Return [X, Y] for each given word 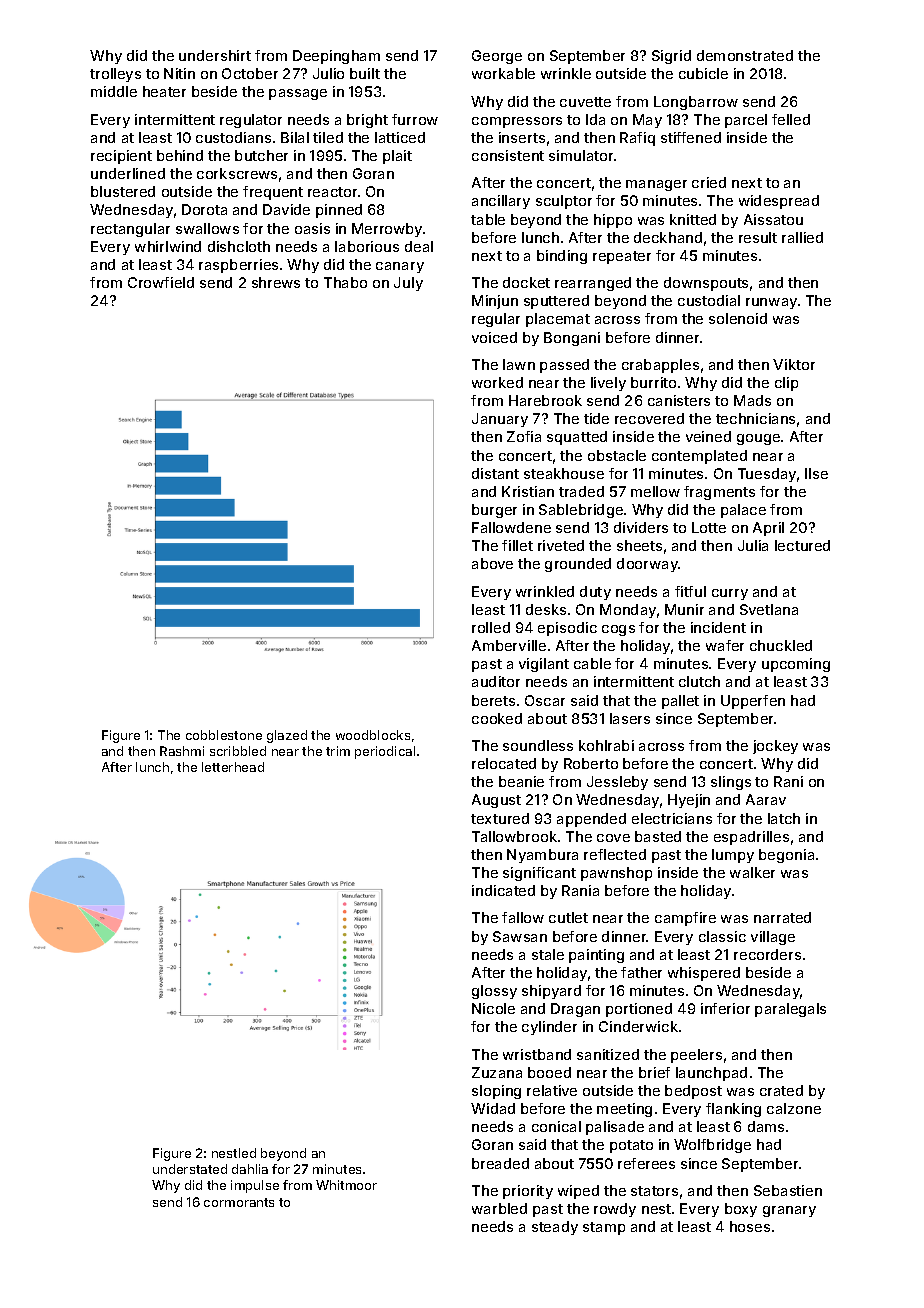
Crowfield [161, 282]
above [492, 563]
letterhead [233, 767]
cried [709, 182]
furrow [415, 119]
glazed [287, 736]
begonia [786, 856]
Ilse [816, 473]
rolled [491, 627]
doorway [648, 565]
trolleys [115, 75]
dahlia [250, 1169]
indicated [503, 890]
